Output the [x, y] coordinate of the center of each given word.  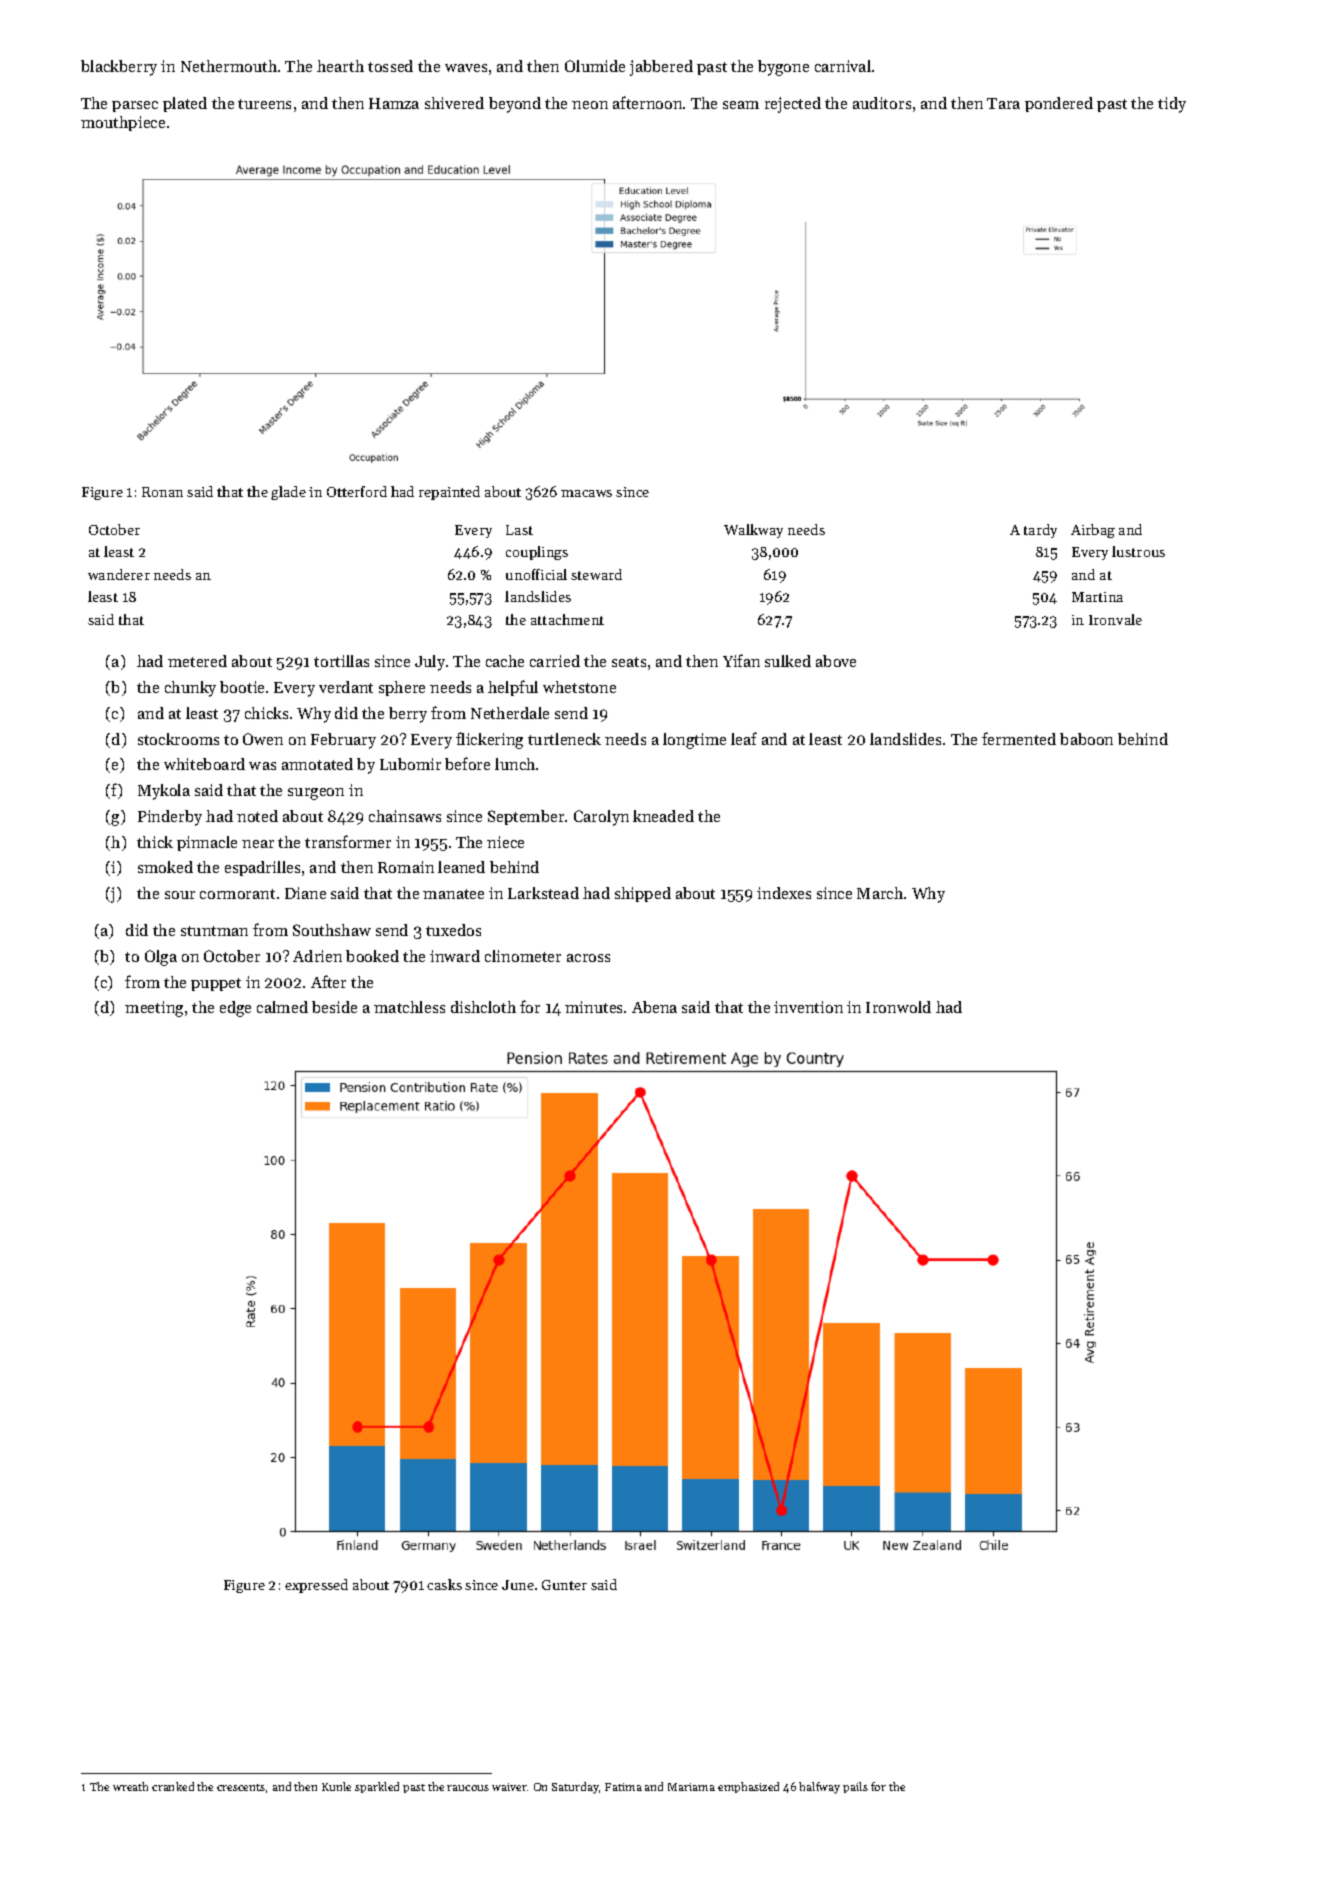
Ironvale [1115, 619]
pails [855, 1787]
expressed [316, 1586]
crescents [241, 1787]
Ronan [162, 492]
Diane [305, 893]
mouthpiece [123, 123]
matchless [409, 1007]
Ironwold [898, 1007]
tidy [1172, 105]
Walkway [753, 531]
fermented [1019, 738]
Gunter [564, 1585]
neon [590, 105]
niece [505, 842]
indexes [784, 893]
